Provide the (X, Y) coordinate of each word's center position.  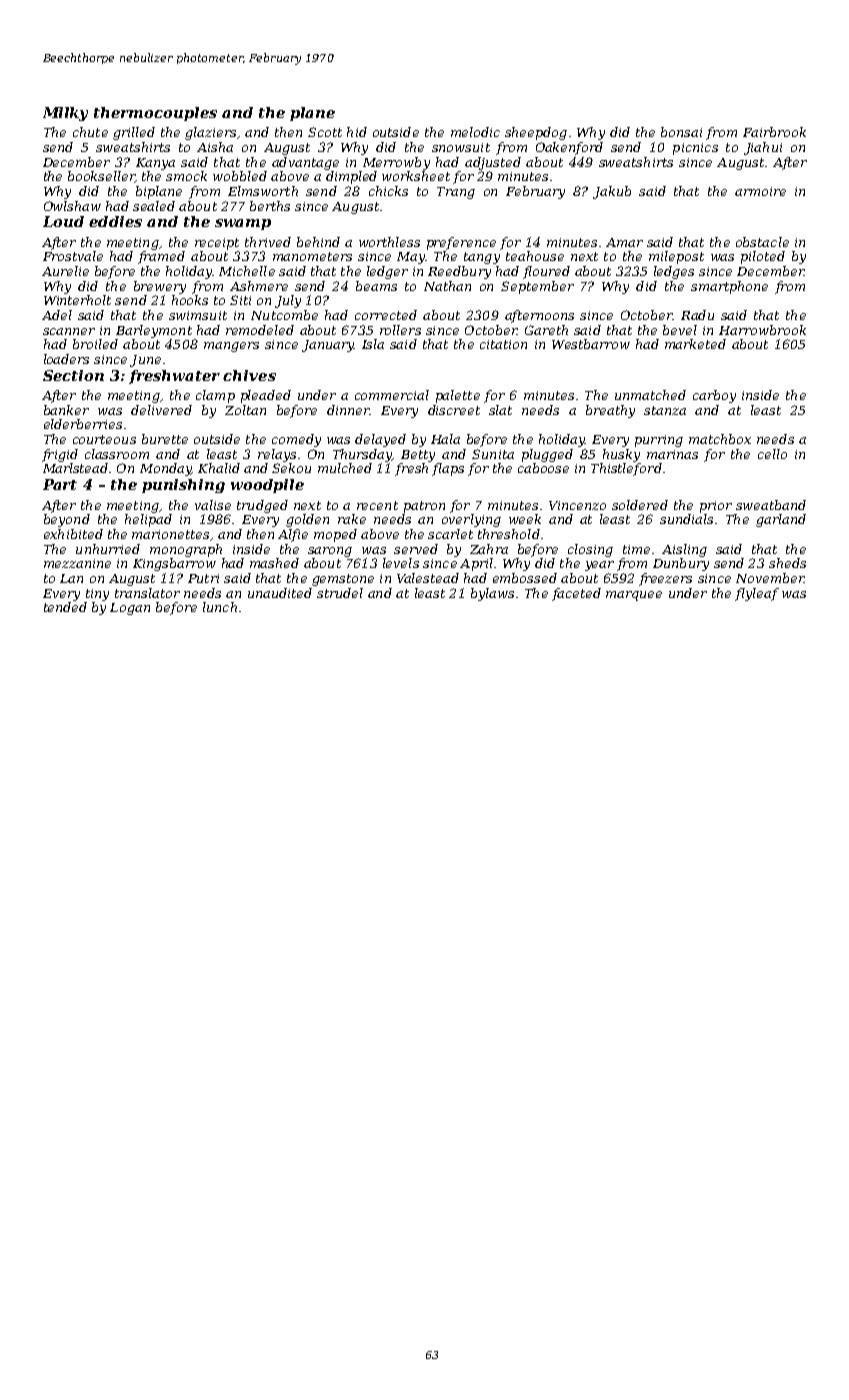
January (328, 346)
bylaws (492, 594)
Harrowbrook (762, 330)
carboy (714, 396)
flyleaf (757, 594)
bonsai (681, 132)
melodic (475, 132)
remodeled (260, 330)
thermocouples (155, 114)
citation (503, 344)
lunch (220, 607)
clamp (215, 396)
